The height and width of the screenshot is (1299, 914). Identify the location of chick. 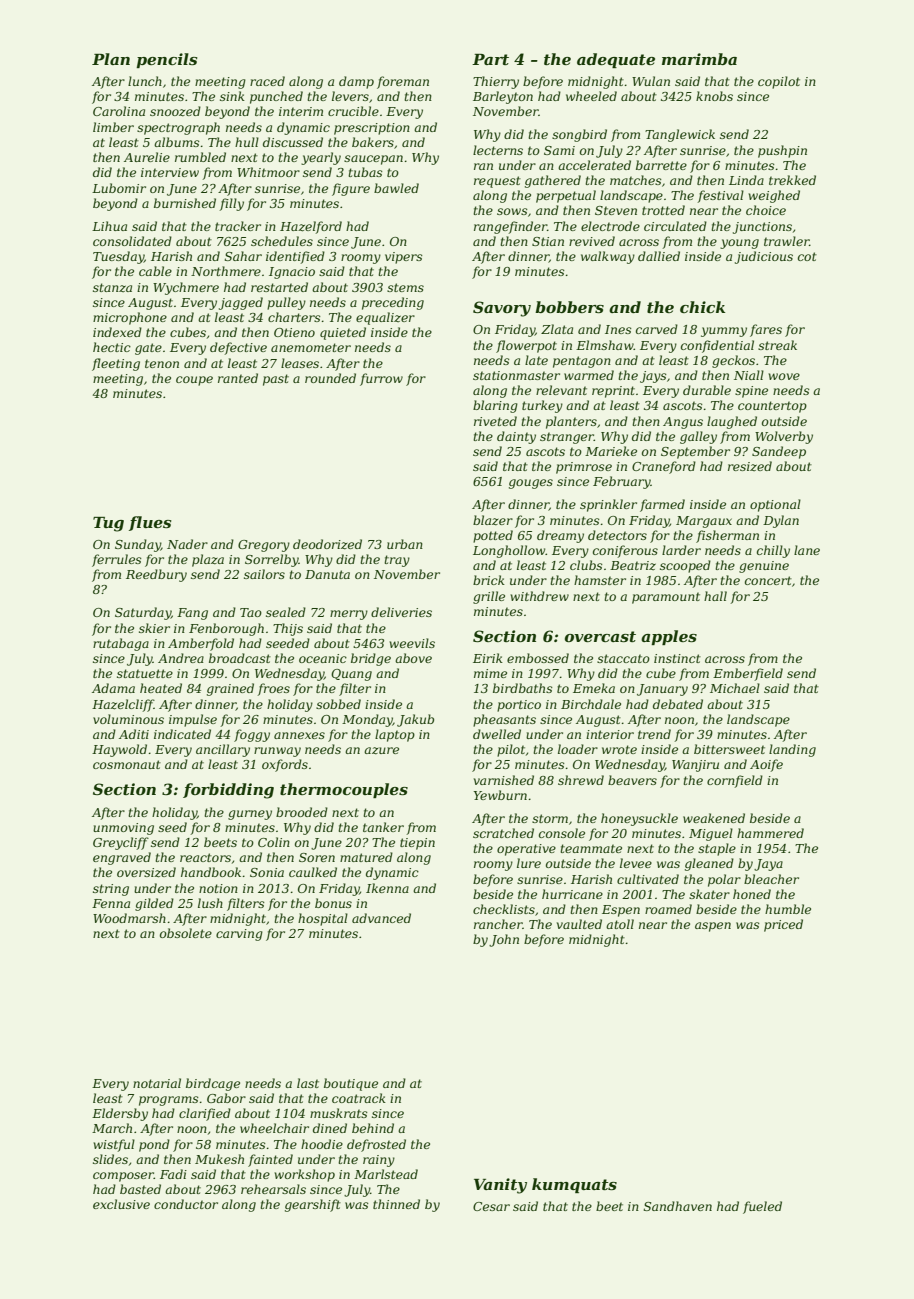
(702, 307).
